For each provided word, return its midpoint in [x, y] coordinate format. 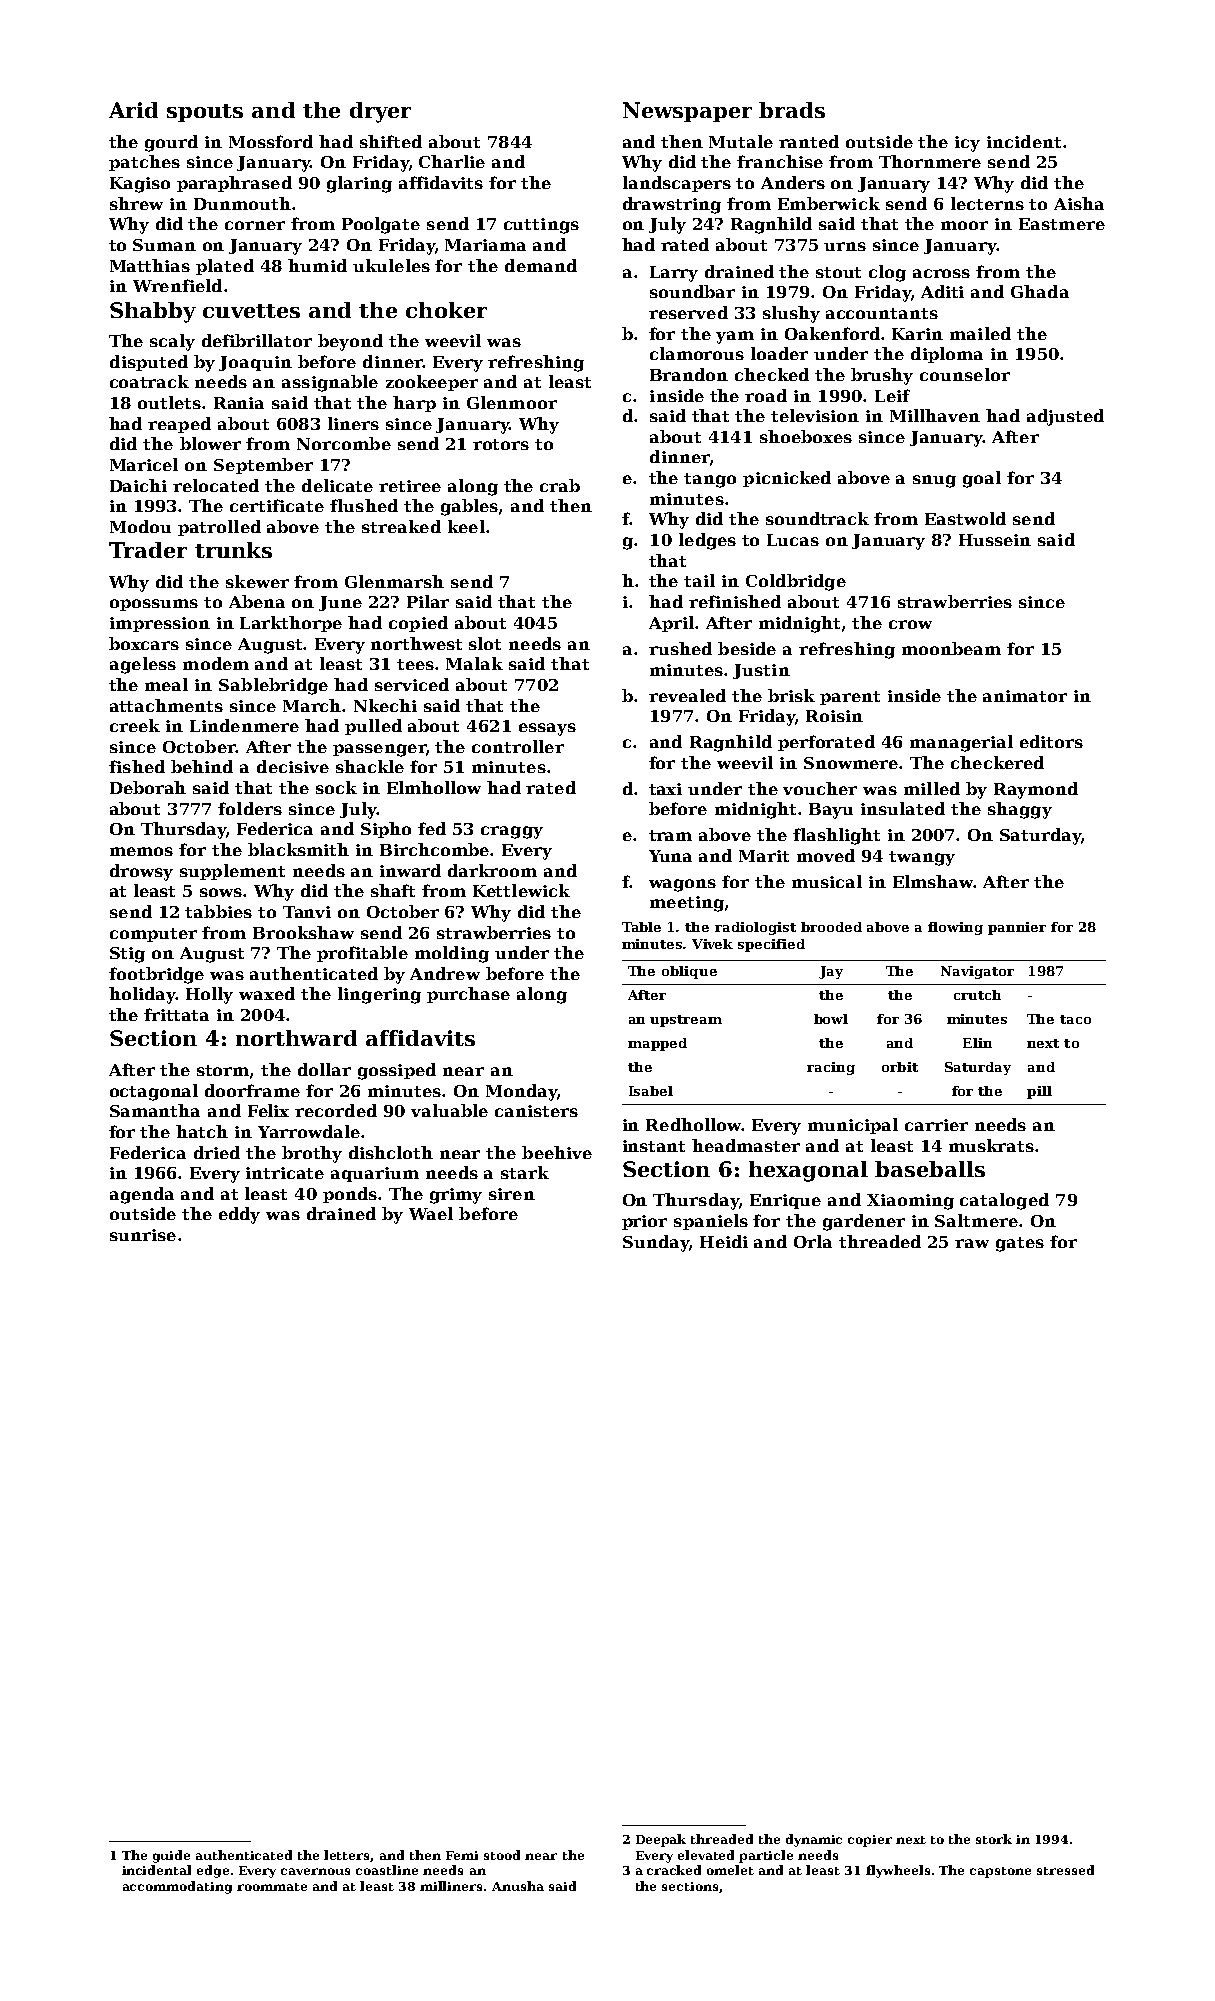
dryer [380, 112]
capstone [1000, 1872]
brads [792, 110]
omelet [730, 1870]
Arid [133, 110]
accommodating [177, 1887]
